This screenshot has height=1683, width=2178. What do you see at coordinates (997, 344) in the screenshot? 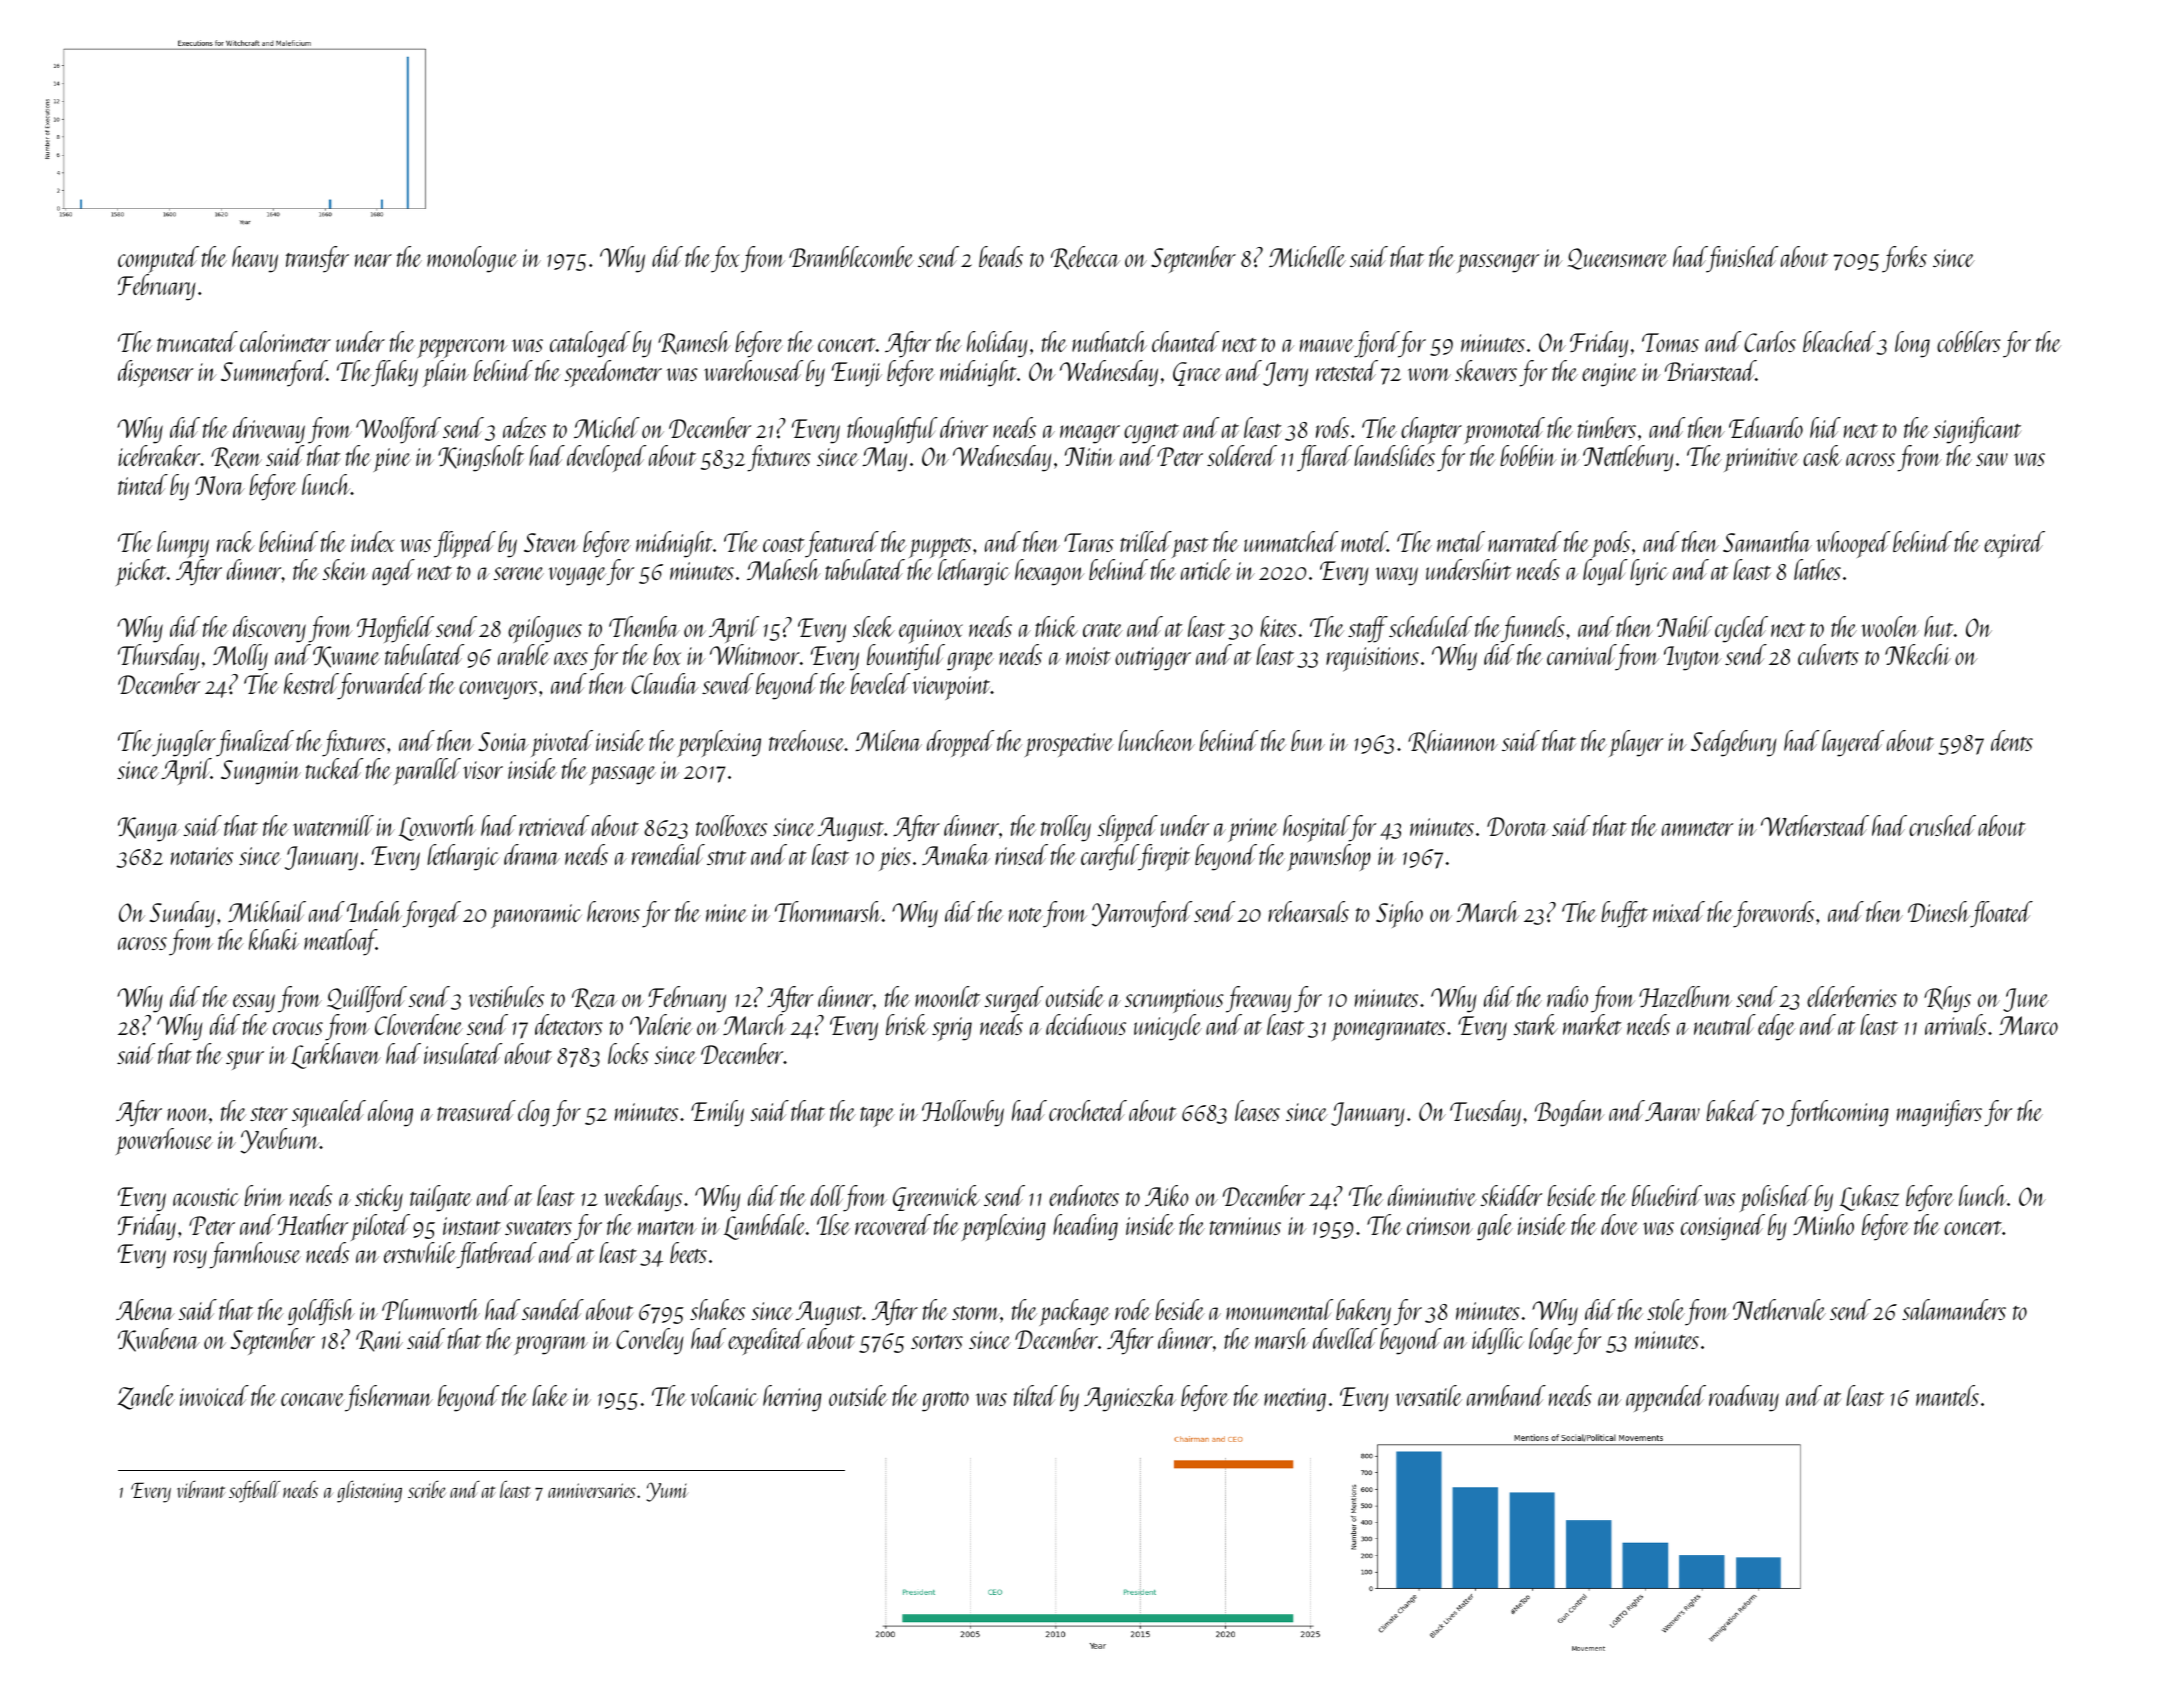
I see `holiday` at bounding box center [997, 344].
